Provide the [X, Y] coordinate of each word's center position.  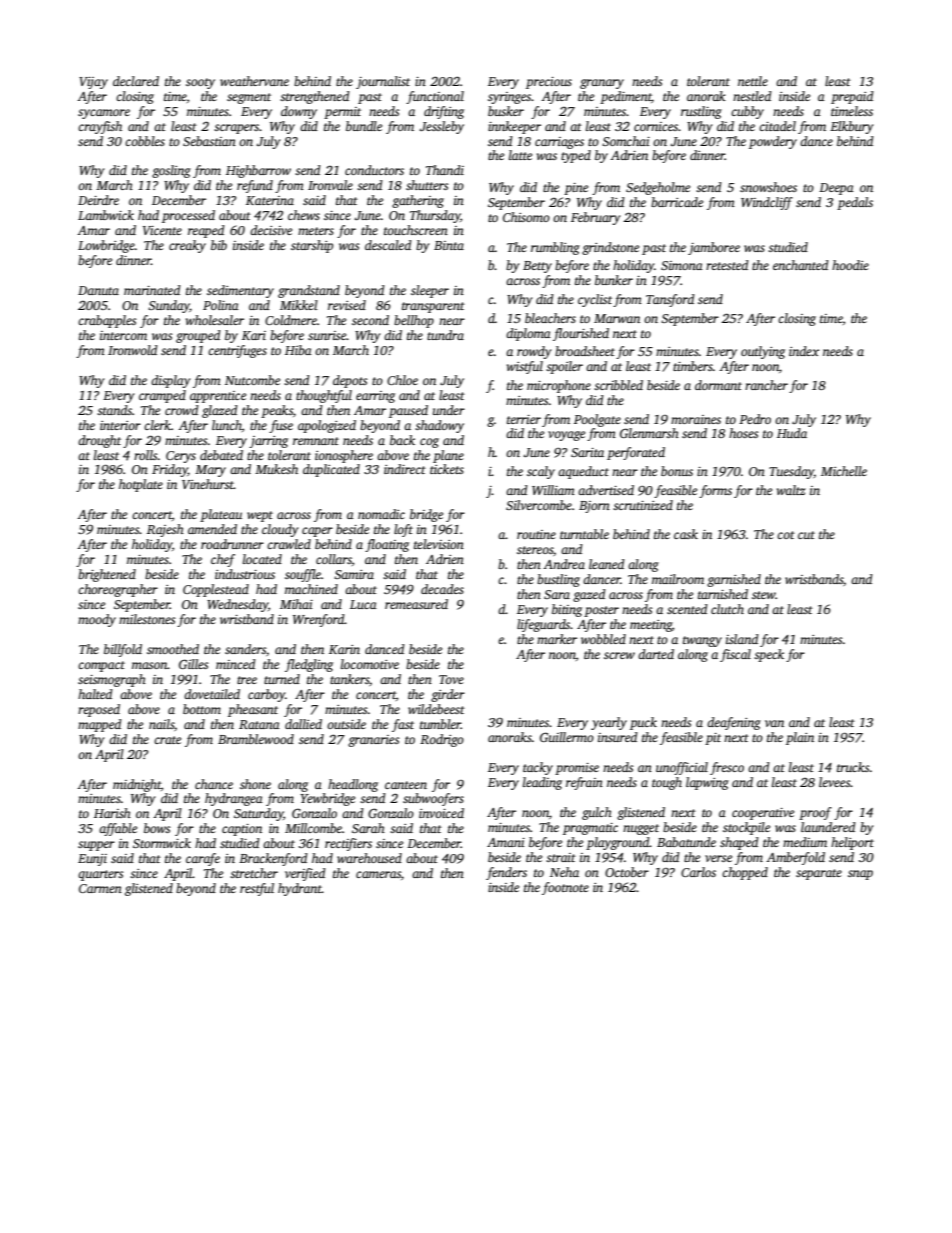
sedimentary [240, 291]
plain [800, 738]
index [804, 351]
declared [136, 81]
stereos [535, 550]
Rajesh [165, 530]
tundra [445, 335]
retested [727, 265]
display [170, 381]
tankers [349, 679]
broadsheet [585, 351]
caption [242, 830]
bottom [202, 709]
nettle [753, 81]
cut [806, 535]
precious [549, 83]
